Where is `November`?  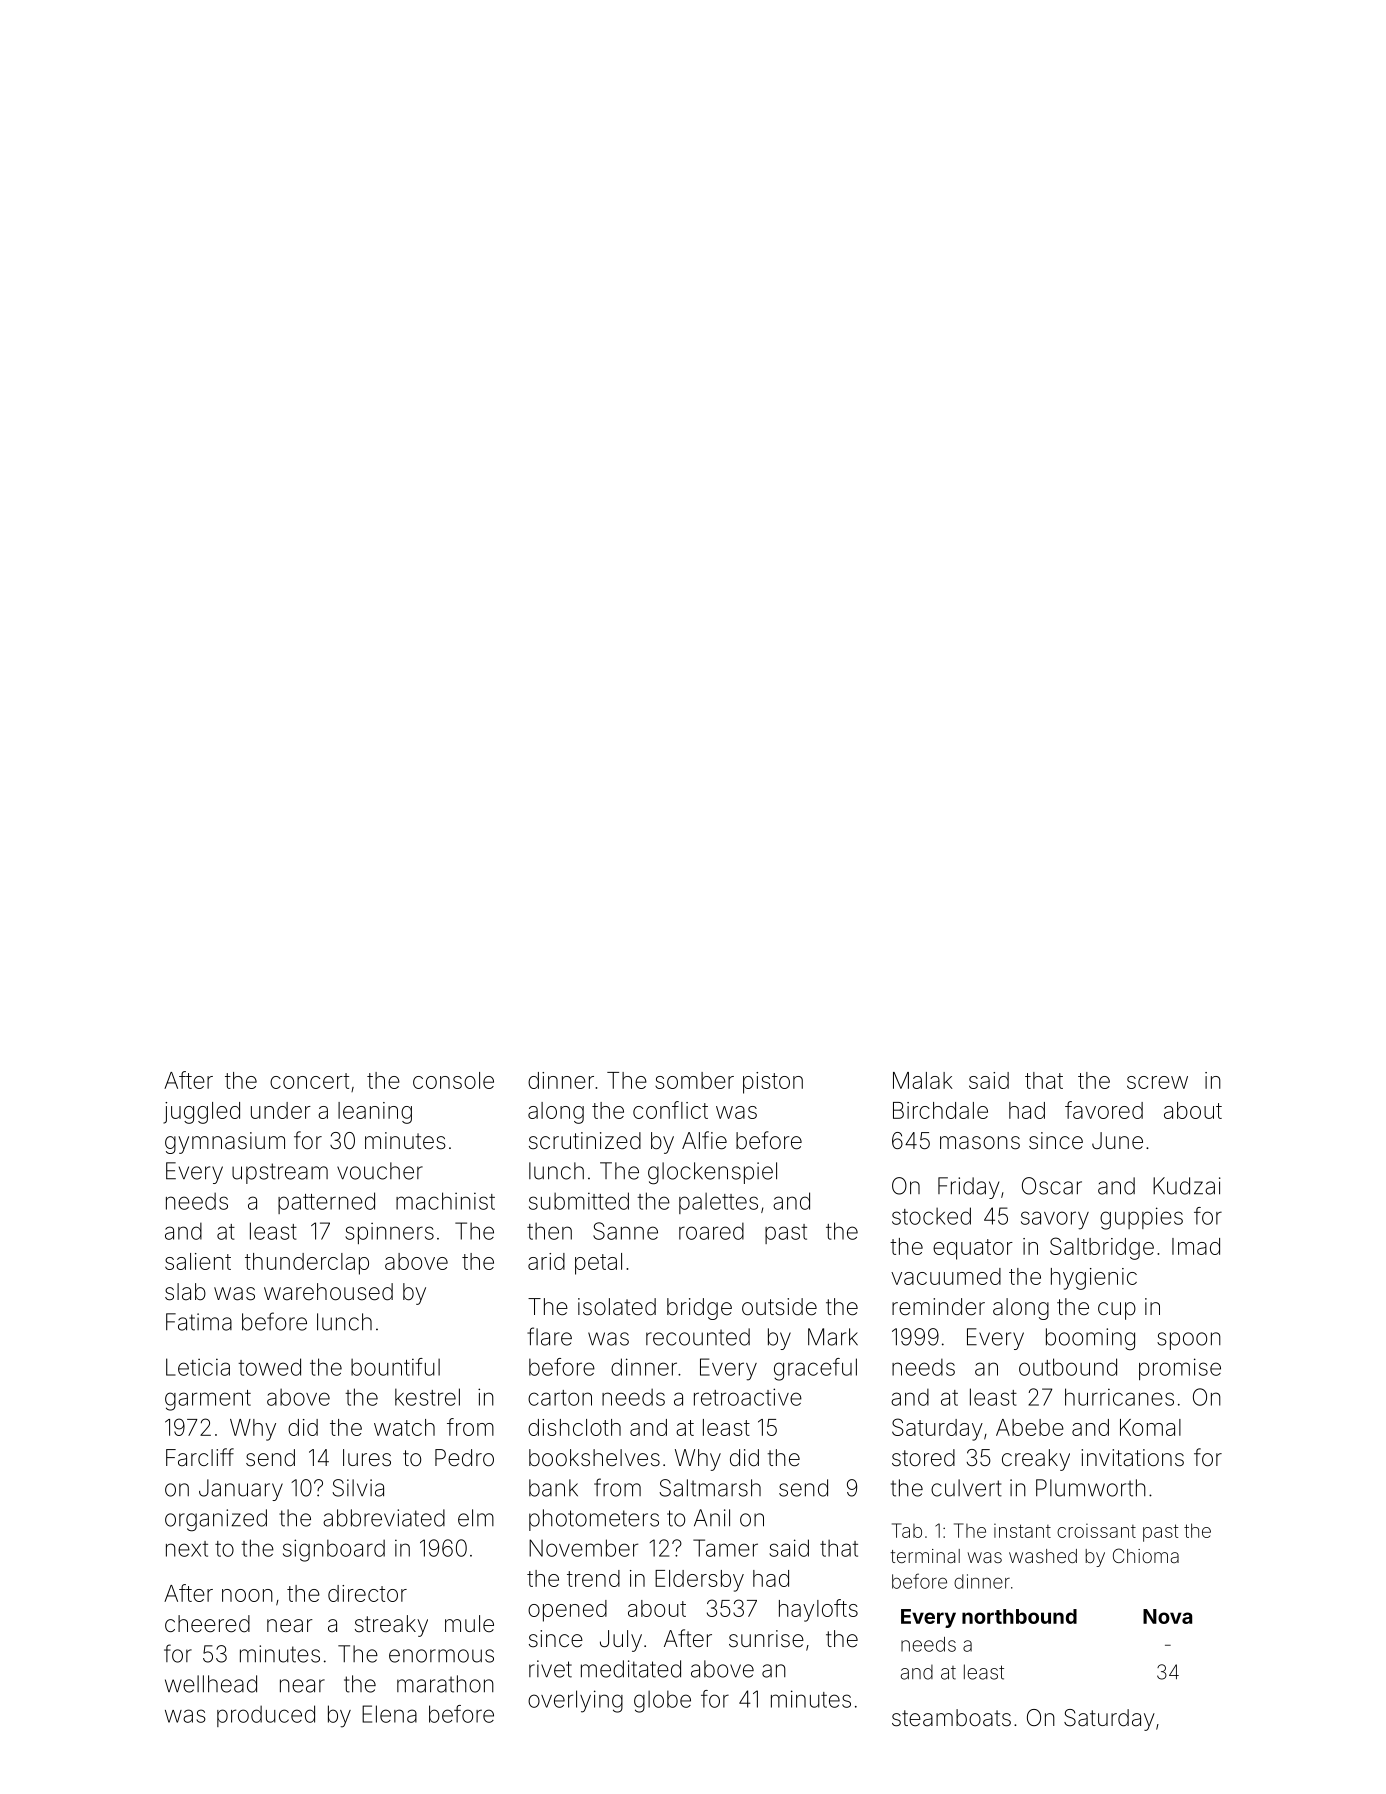 November is located at coordinates (583, 1548).
